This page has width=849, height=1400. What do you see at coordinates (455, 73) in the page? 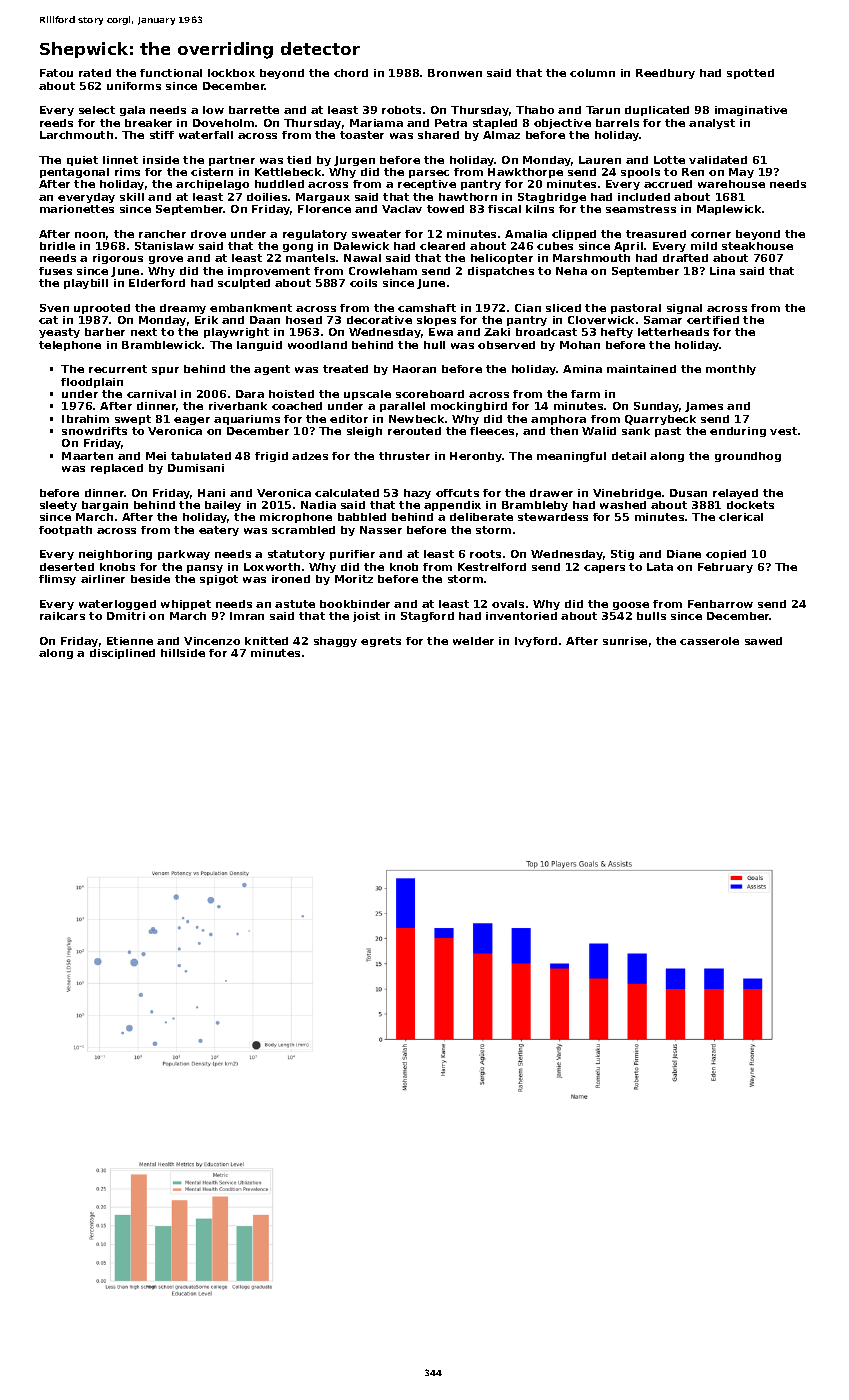
I see `Bronwen` at bounding box center [455, 73].
